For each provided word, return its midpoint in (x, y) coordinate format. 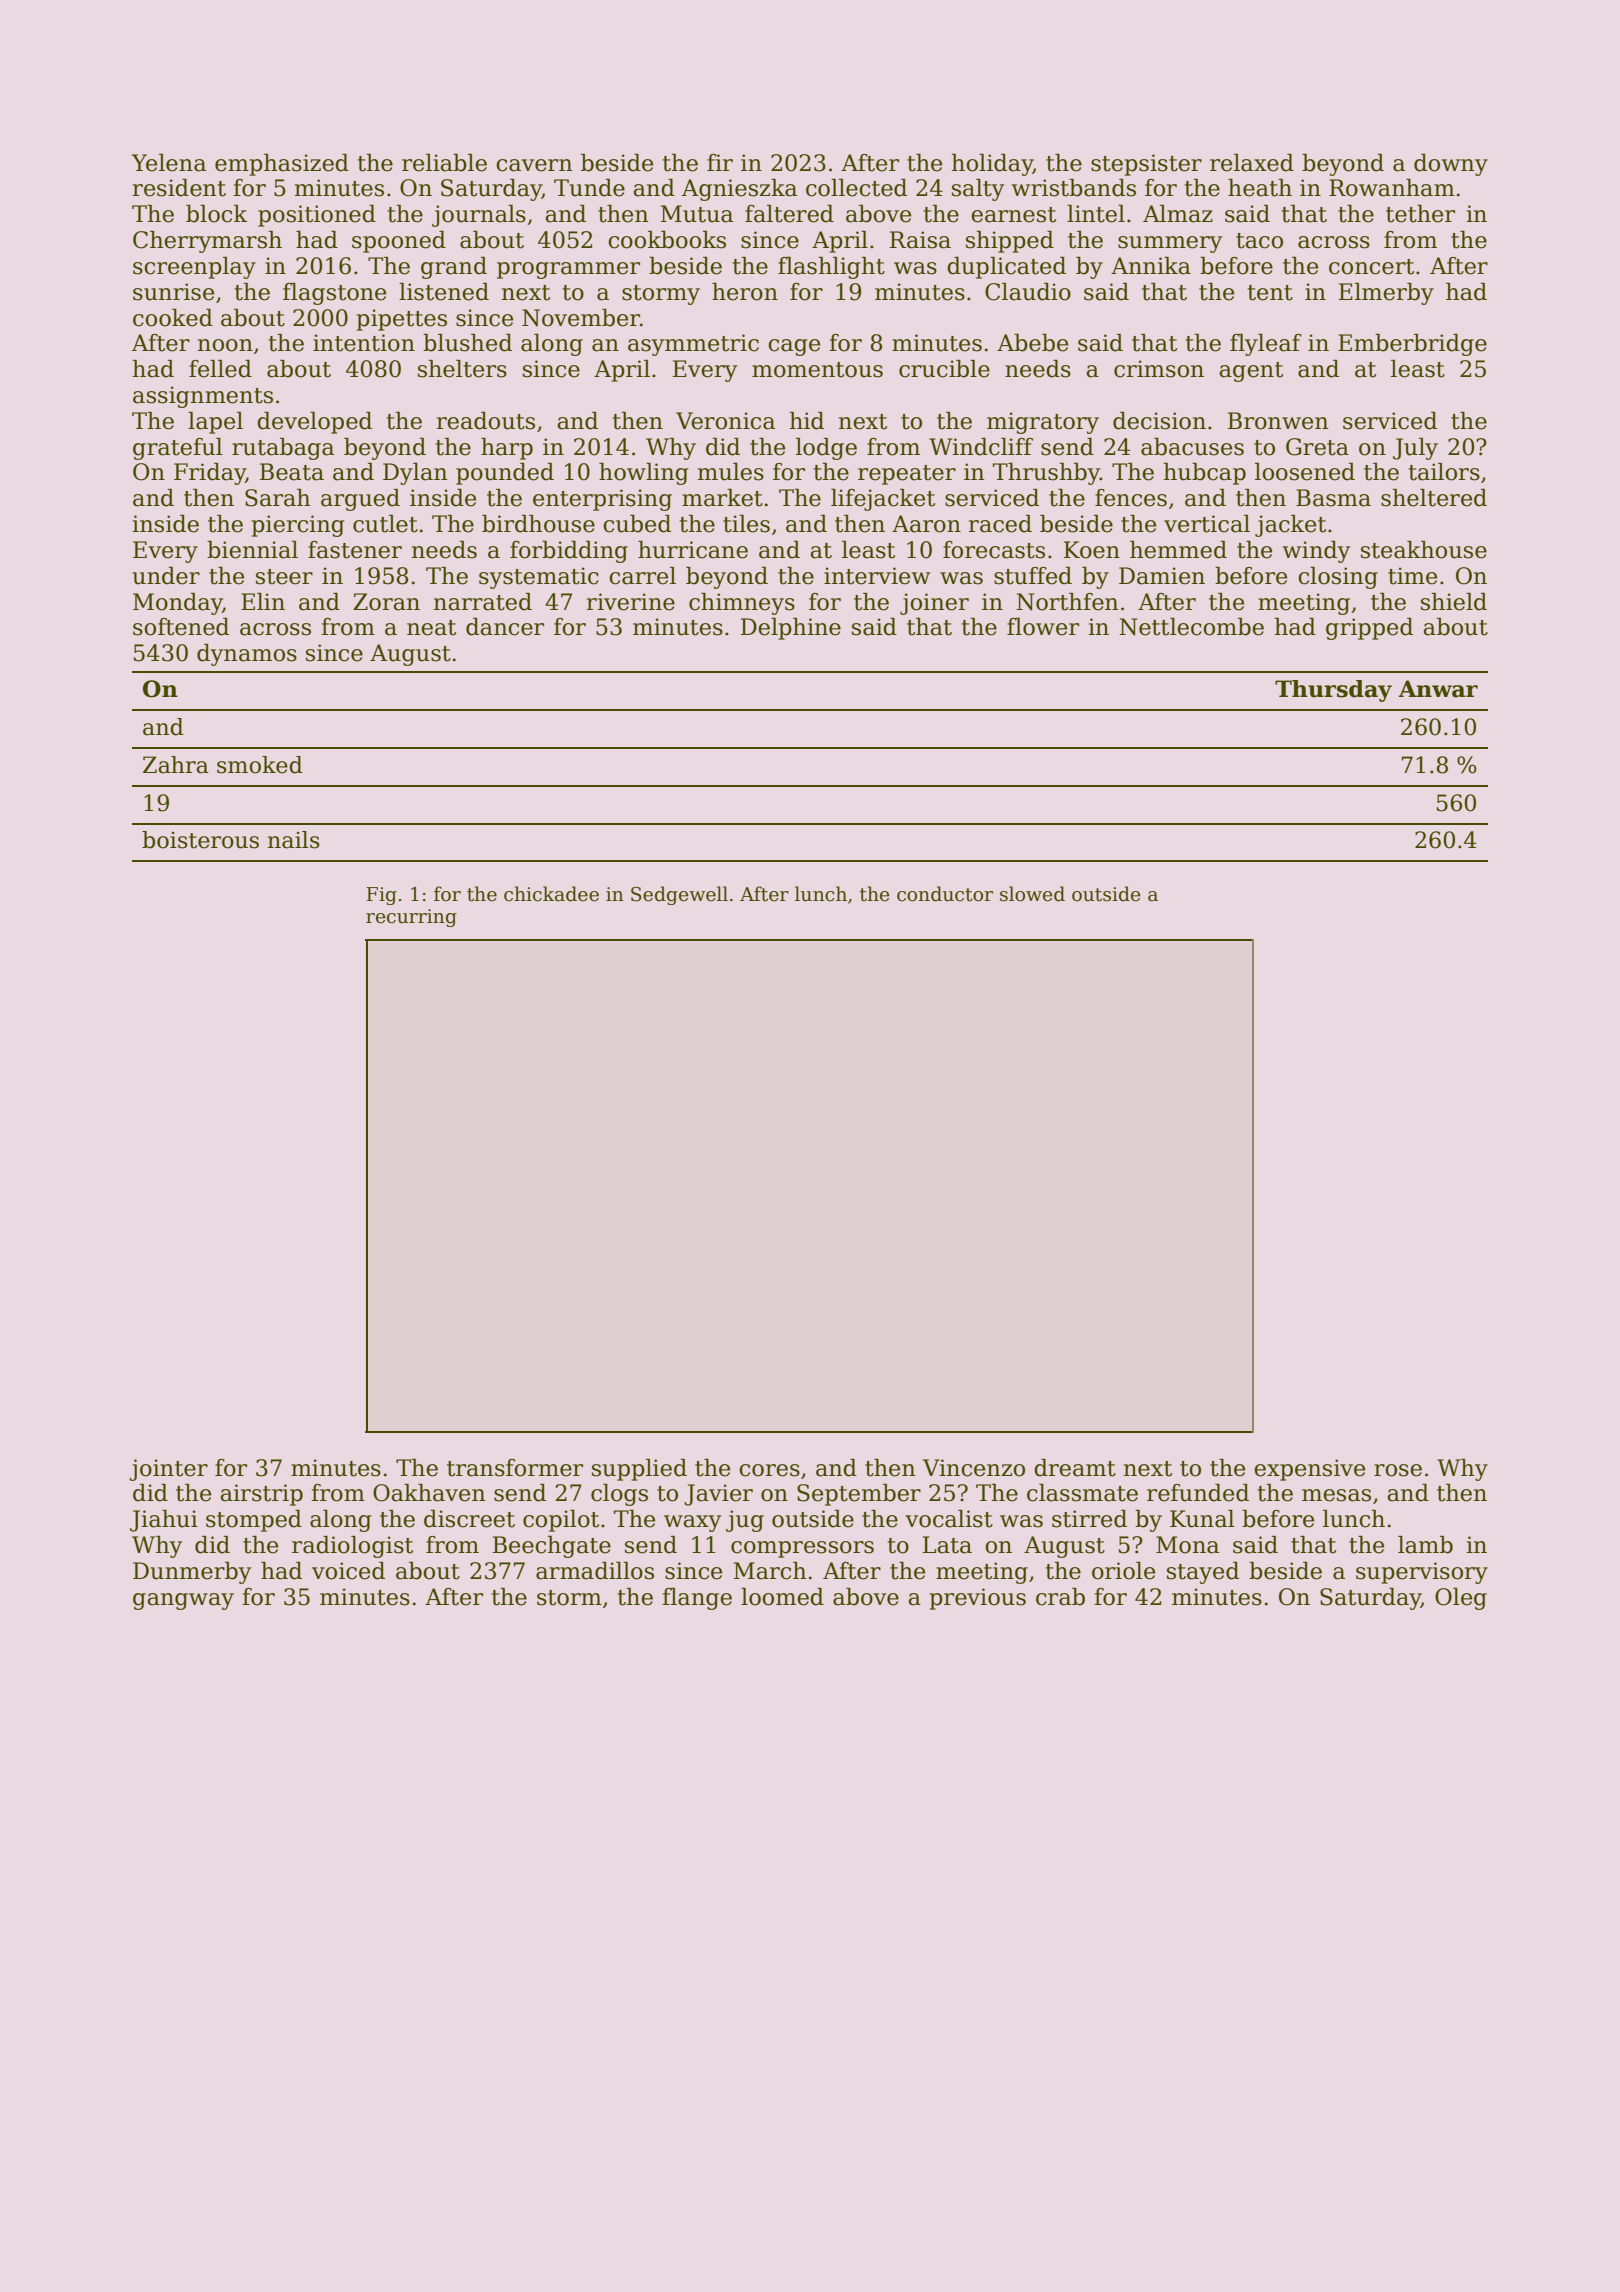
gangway (183, 1601)
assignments (203, 397)
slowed (1032, 894)
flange (697, 1599)
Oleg (1461, 1599)
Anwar (1438, 689)
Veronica (725, 421)
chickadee (551, 894)
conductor (945, 894)
